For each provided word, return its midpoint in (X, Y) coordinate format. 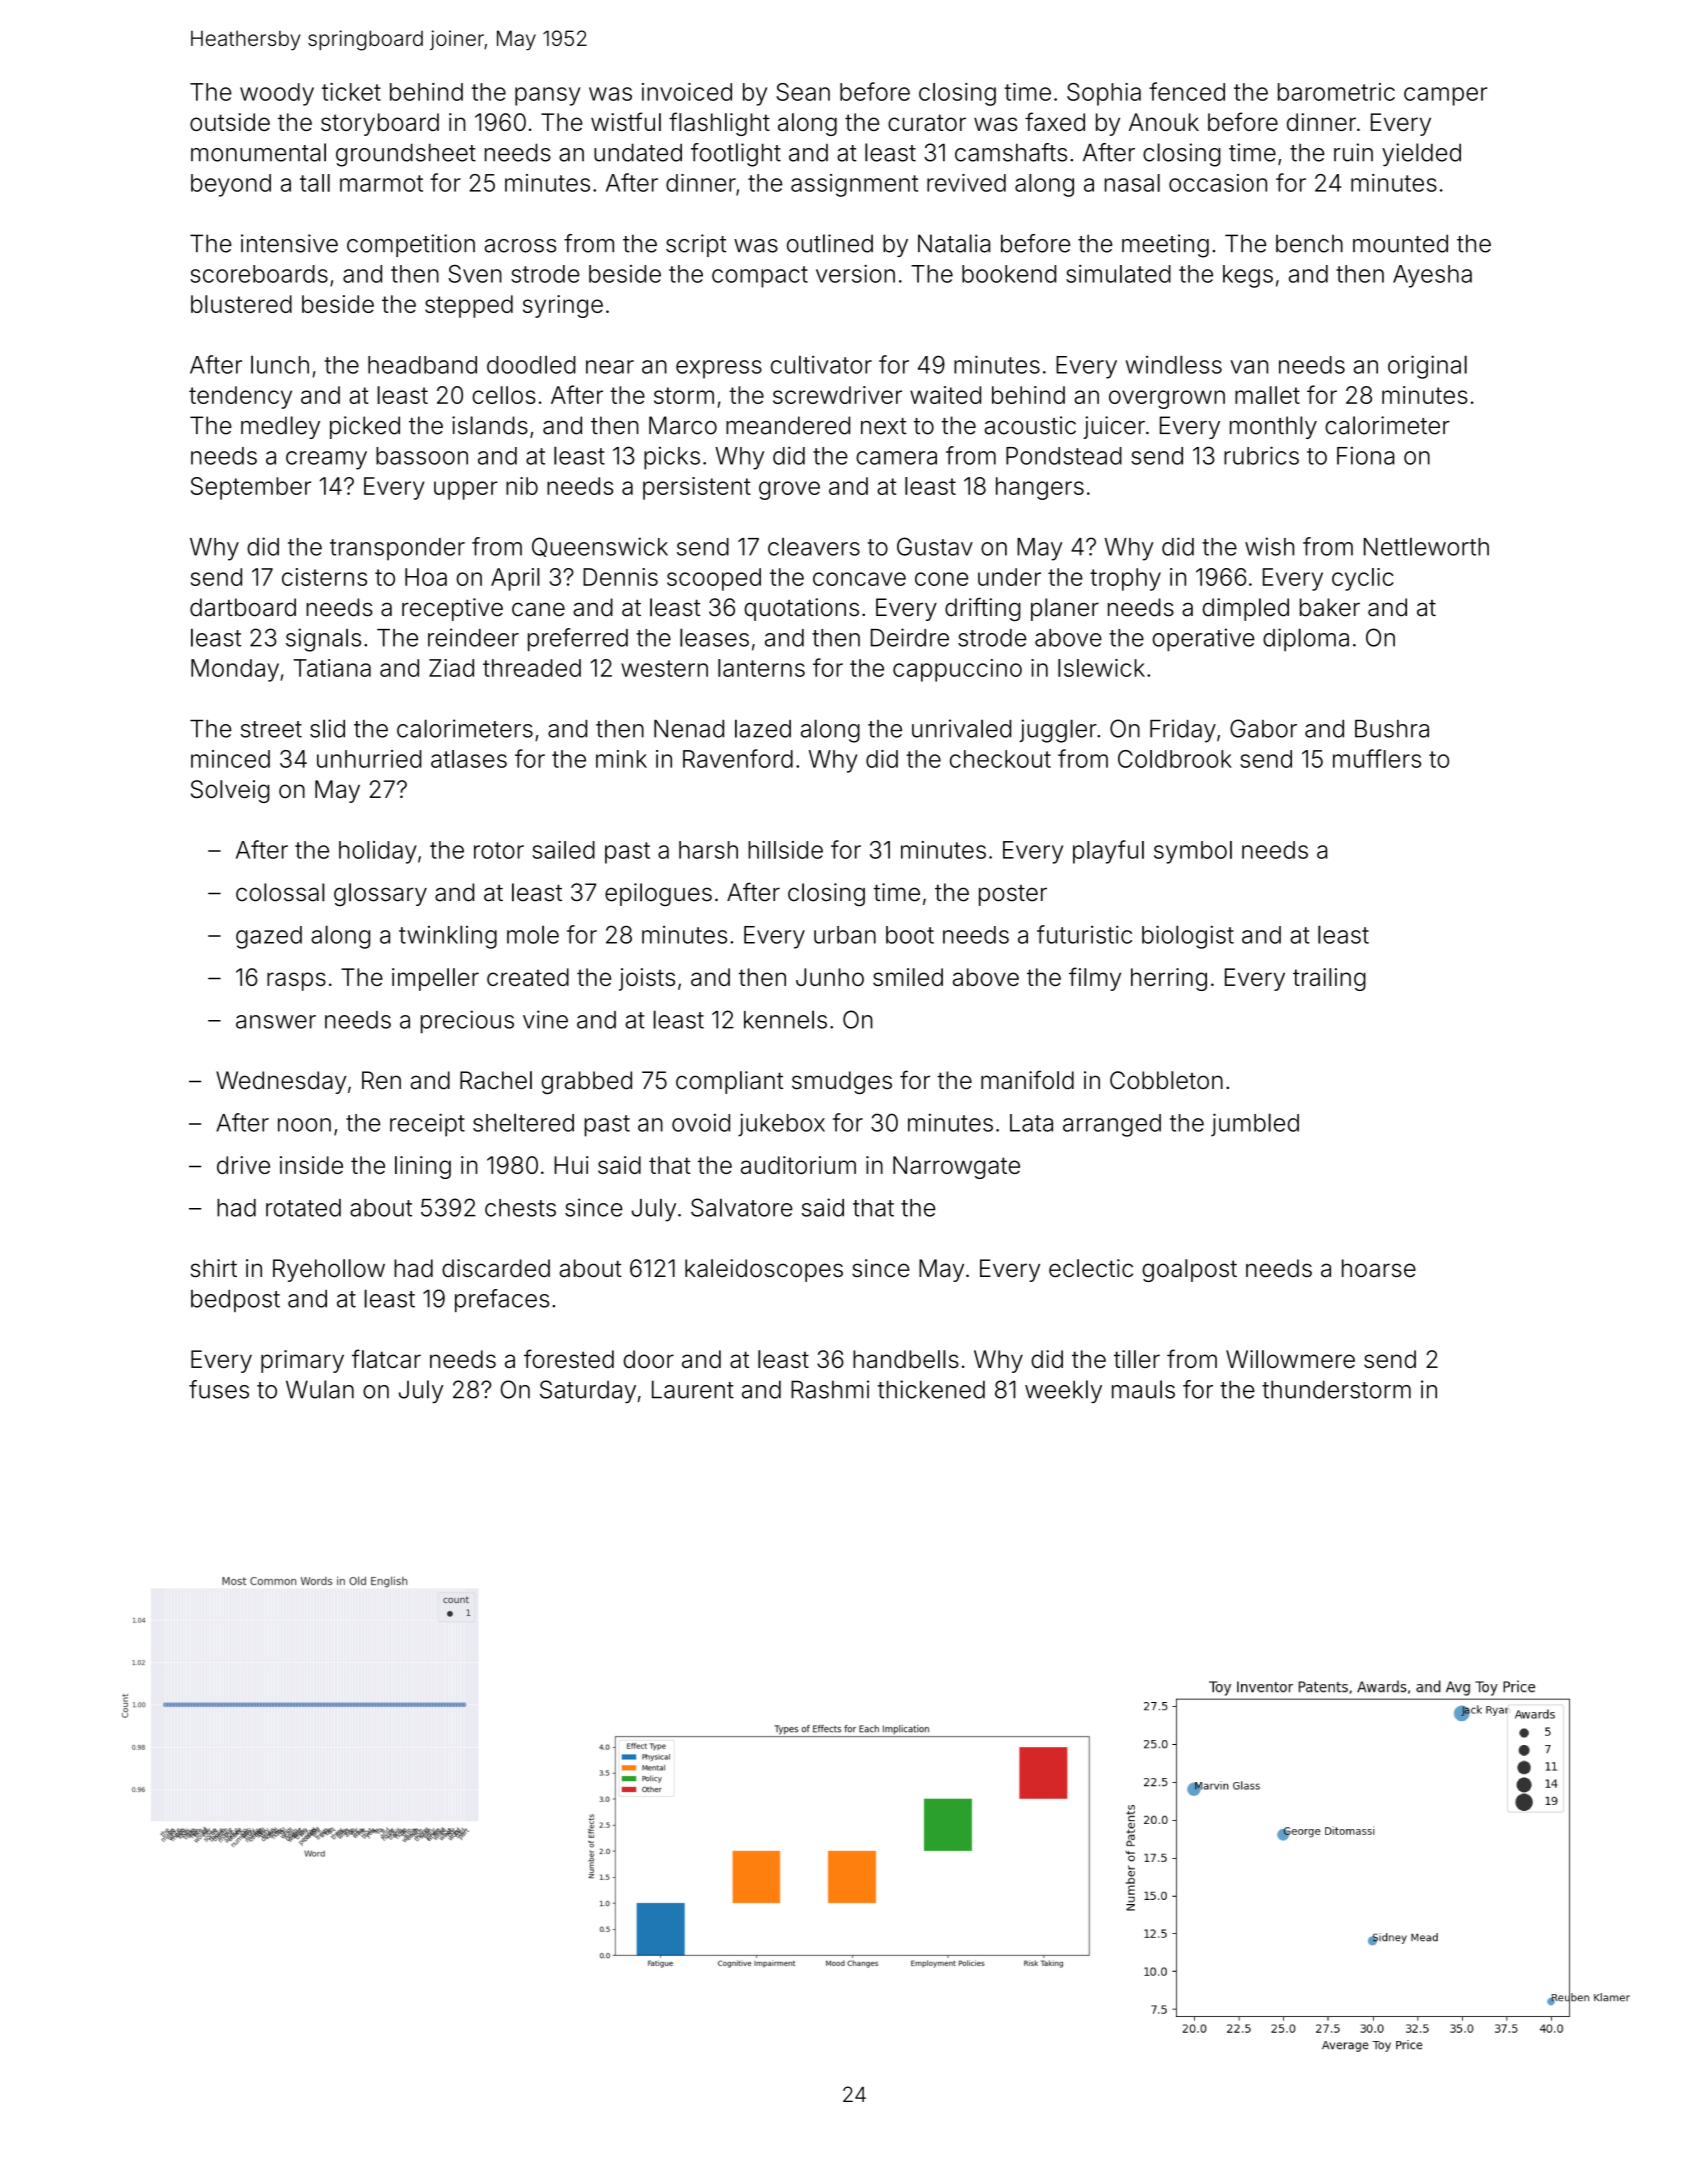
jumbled (1255, 1125)
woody (277, 94)
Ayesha (1432, 276)
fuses (219, 1389)
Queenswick (600, 547)
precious (467, 1022)
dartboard (243, 607)
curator (927, 122)
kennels (785, 1019)
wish (1269, 546)
